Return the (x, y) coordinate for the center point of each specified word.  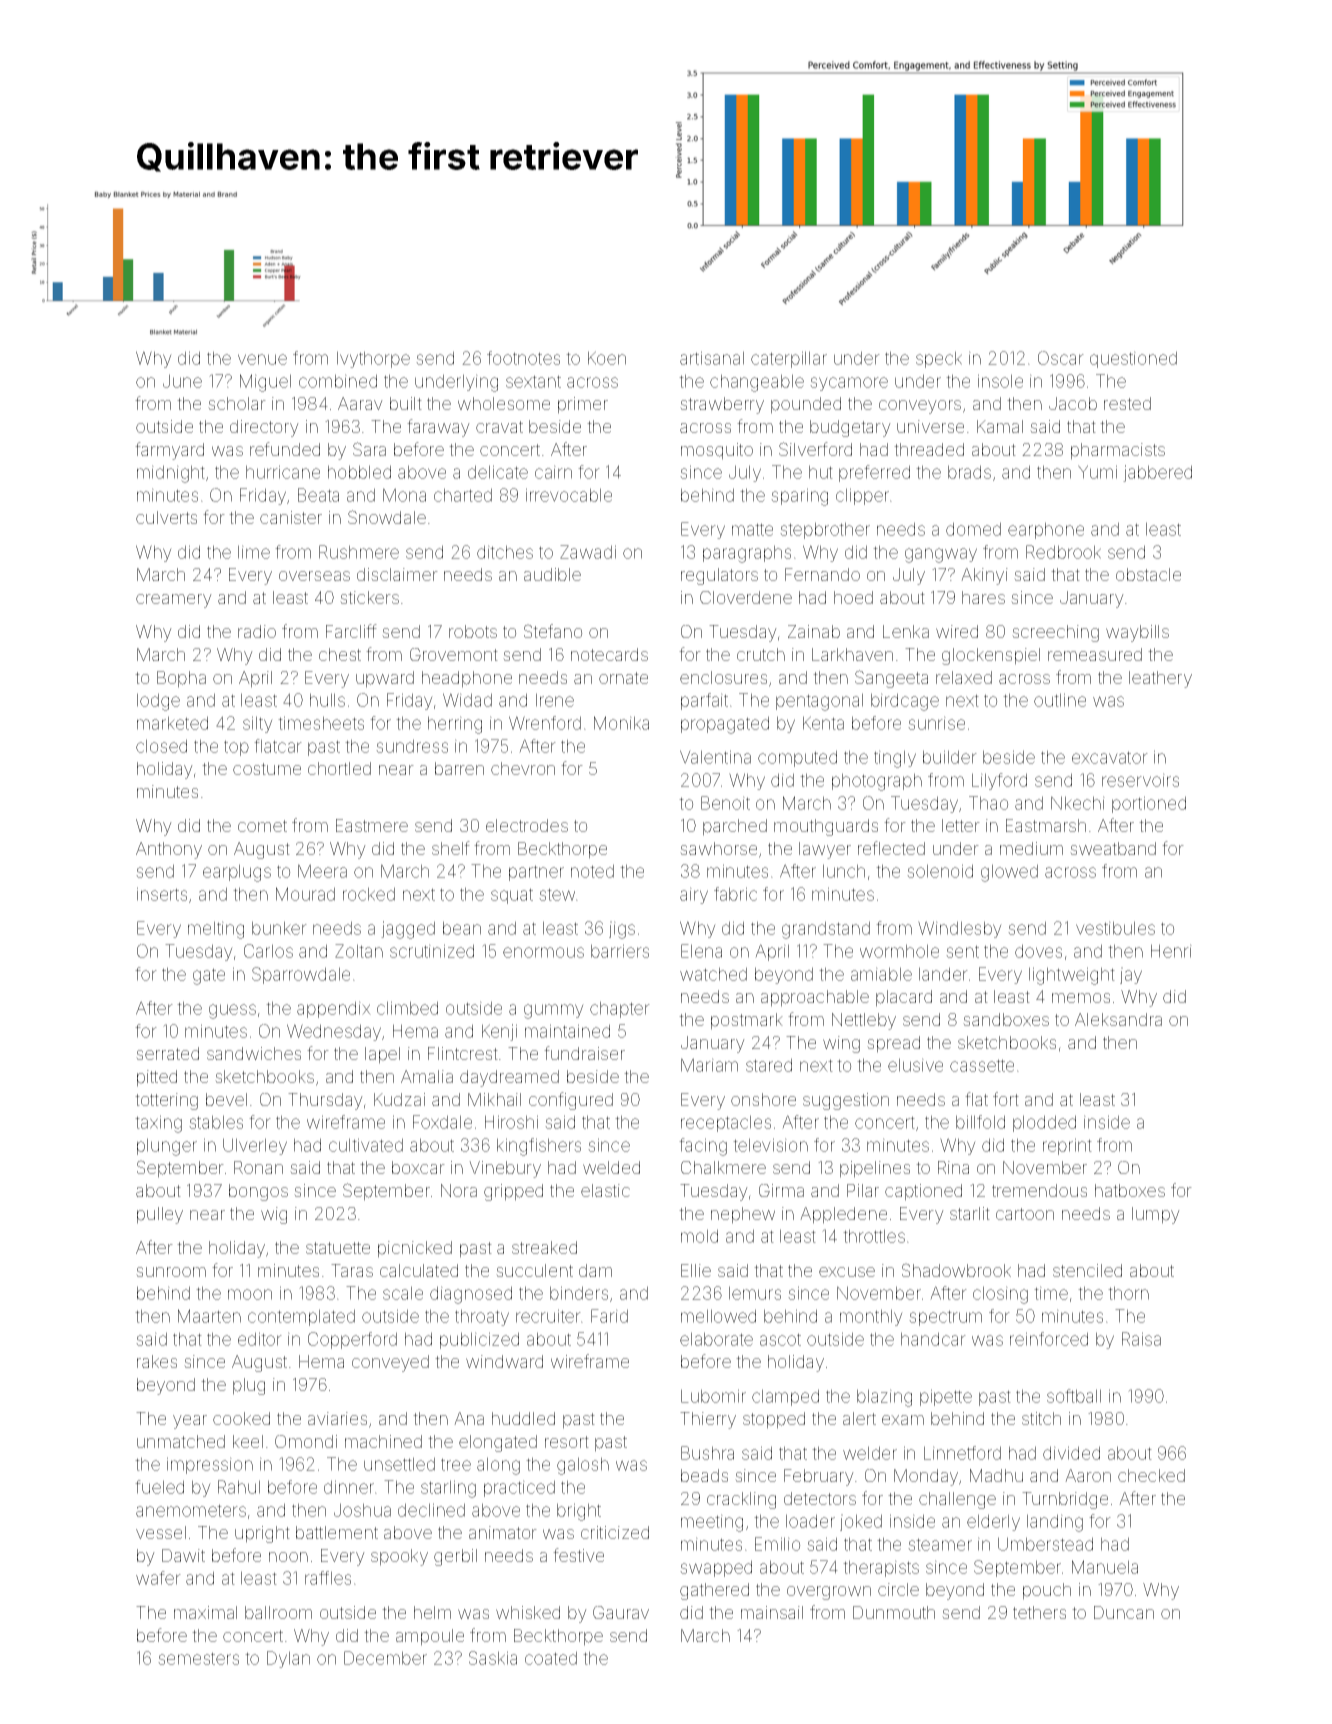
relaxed (964, 677)
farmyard (169, 451)
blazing (884, 1398)
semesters (198, 1658)
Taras (352, 1270)
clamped (785, 1397)
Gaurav (621, 1612)
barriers (620, 951)
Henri (1171, 951)
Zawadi (588, 552)
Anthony (169, 850)
